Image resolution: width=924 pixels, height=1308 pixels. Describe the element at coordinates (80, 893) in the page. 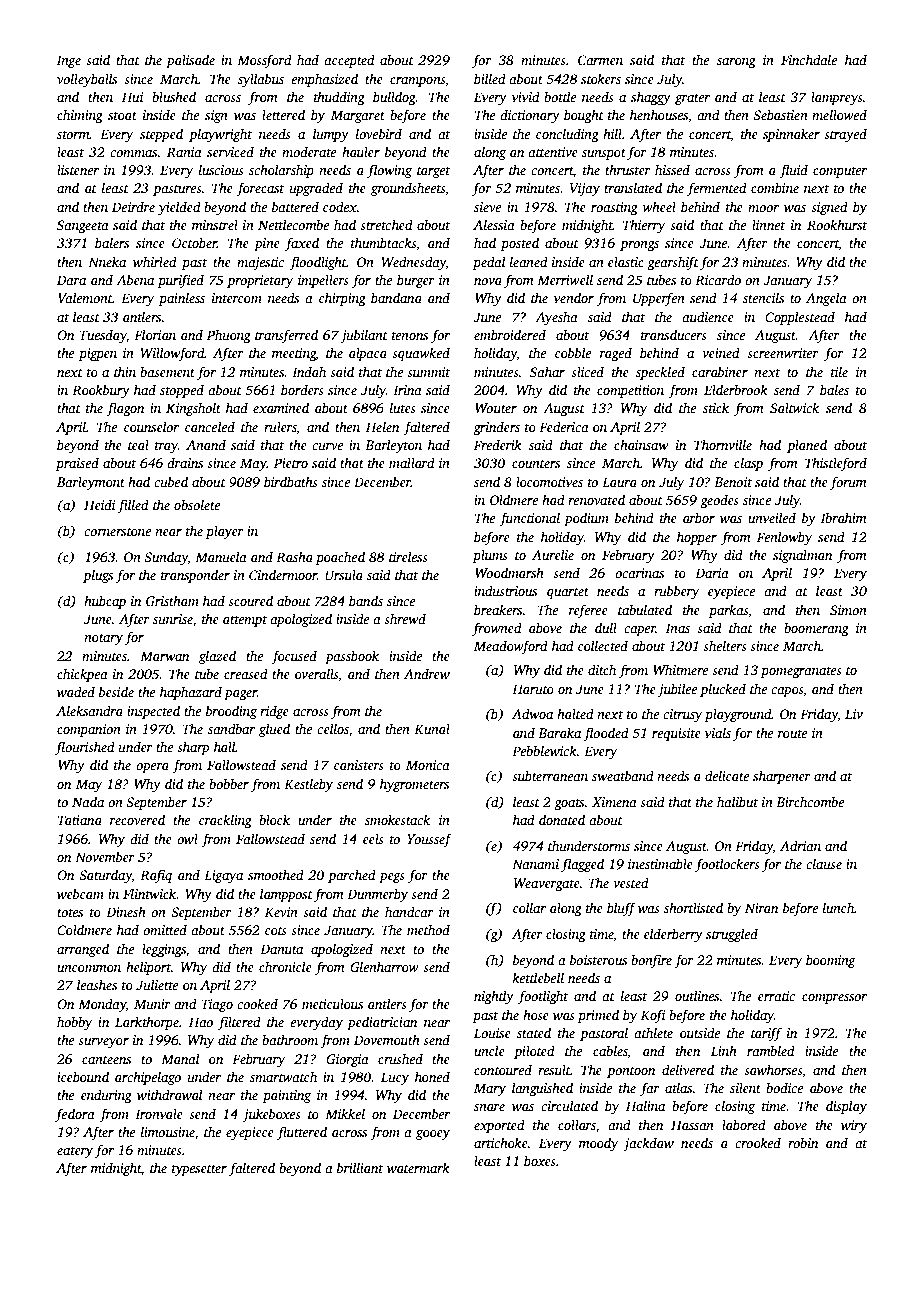

I see `webcam` at that location.
